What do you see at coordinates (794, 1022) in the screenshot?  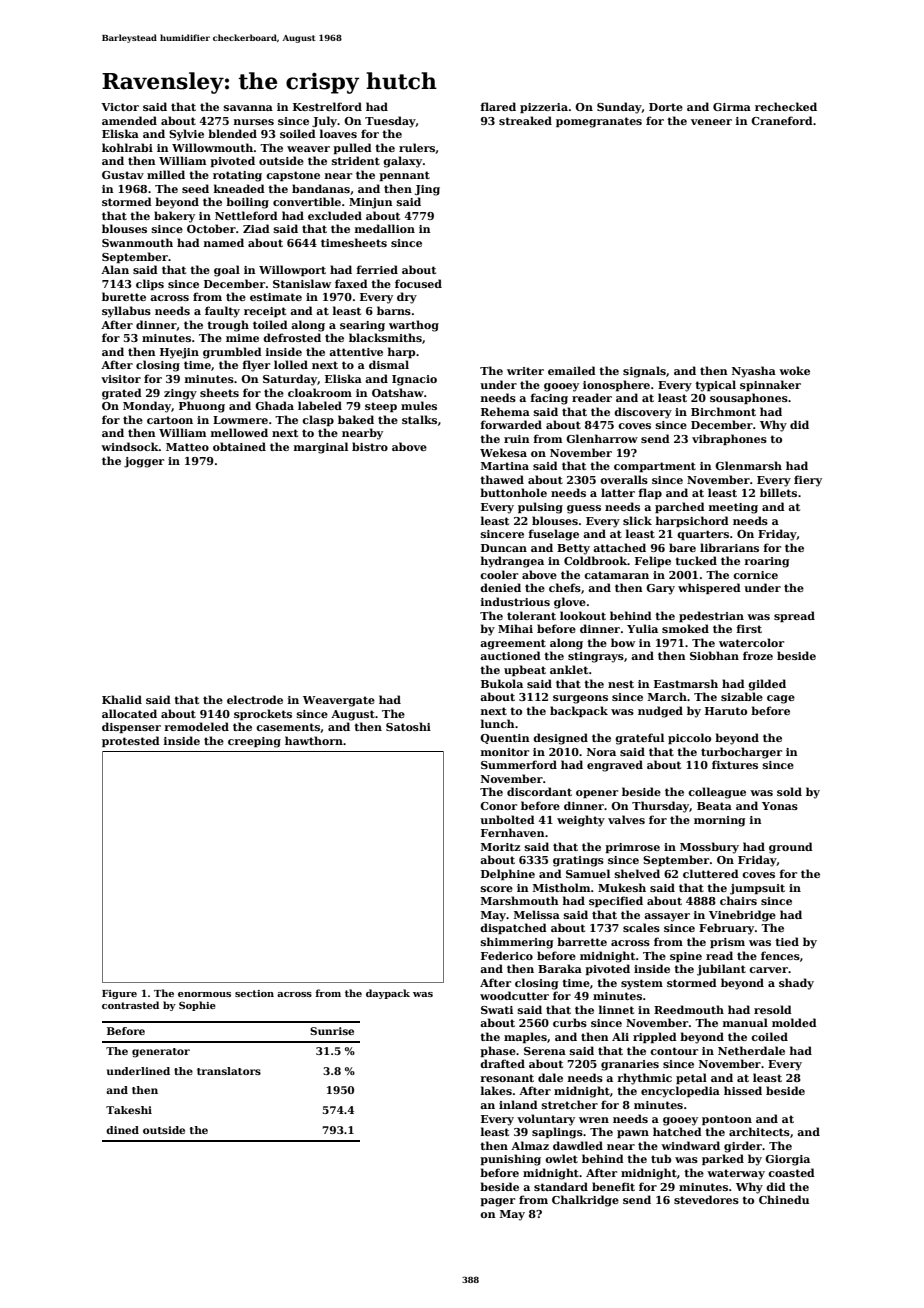 I see `molded` at bounding box center [794, 1022].
